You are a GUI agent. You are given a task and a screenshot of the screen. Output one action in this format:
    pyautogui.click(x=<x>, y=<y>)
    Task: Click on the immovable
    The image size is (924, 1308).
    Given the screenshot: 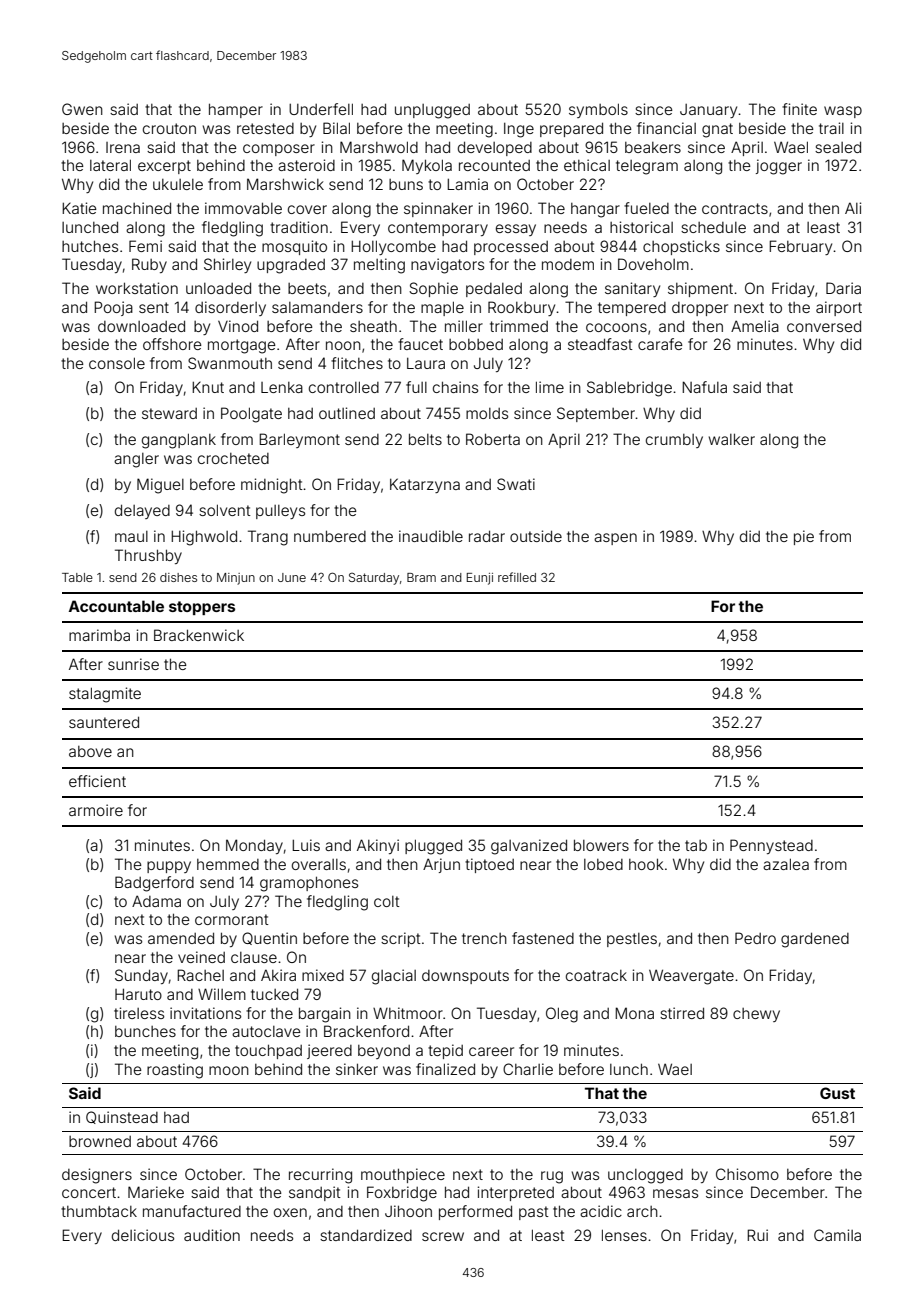 What is the action you would take?
    pyautogui.click(x=243, y=208)
